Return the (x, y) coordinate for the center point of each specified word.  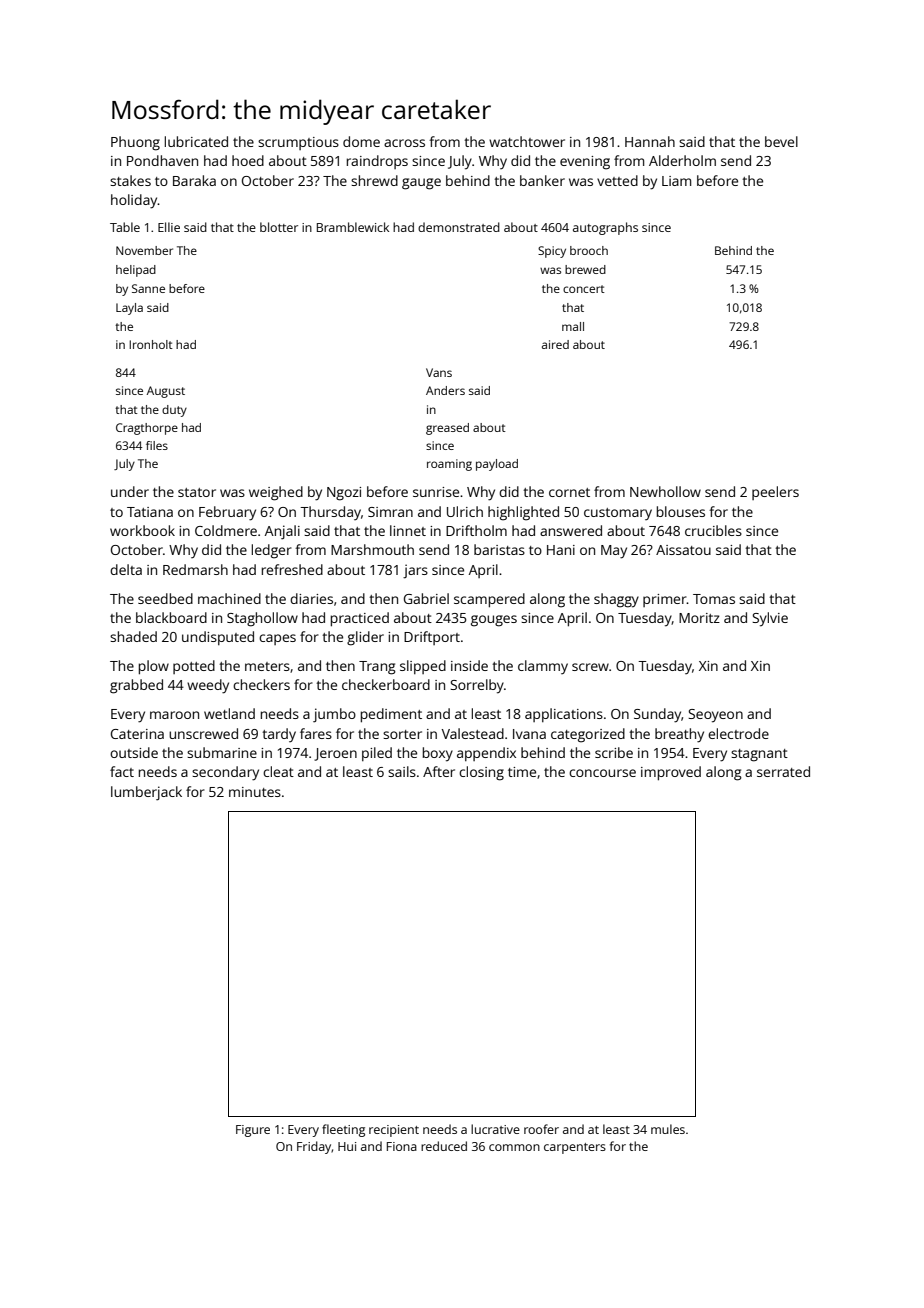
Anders (445, 390)
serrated (783, 771)
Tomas (714, 599)
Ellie (169, 227)
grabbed (136, 686)
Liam (676, 181)
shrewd (374, 180)
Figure (253, 1131)
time (522, 772)
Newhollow (665, 491)
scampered (489, 600)
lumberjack (146, 793)
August (166, 392)
